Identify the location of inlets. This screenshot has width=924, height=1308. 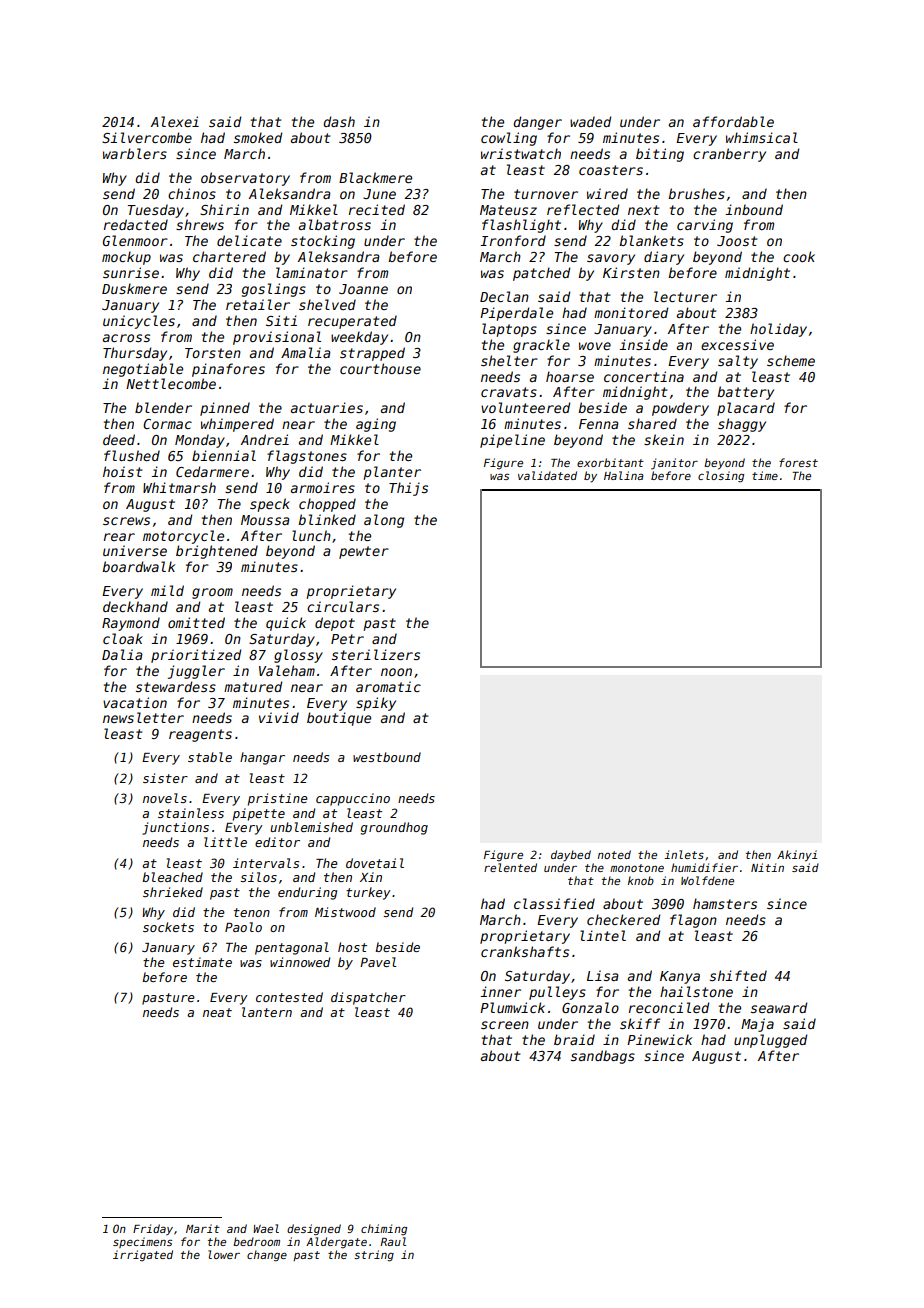
(684, 854).
